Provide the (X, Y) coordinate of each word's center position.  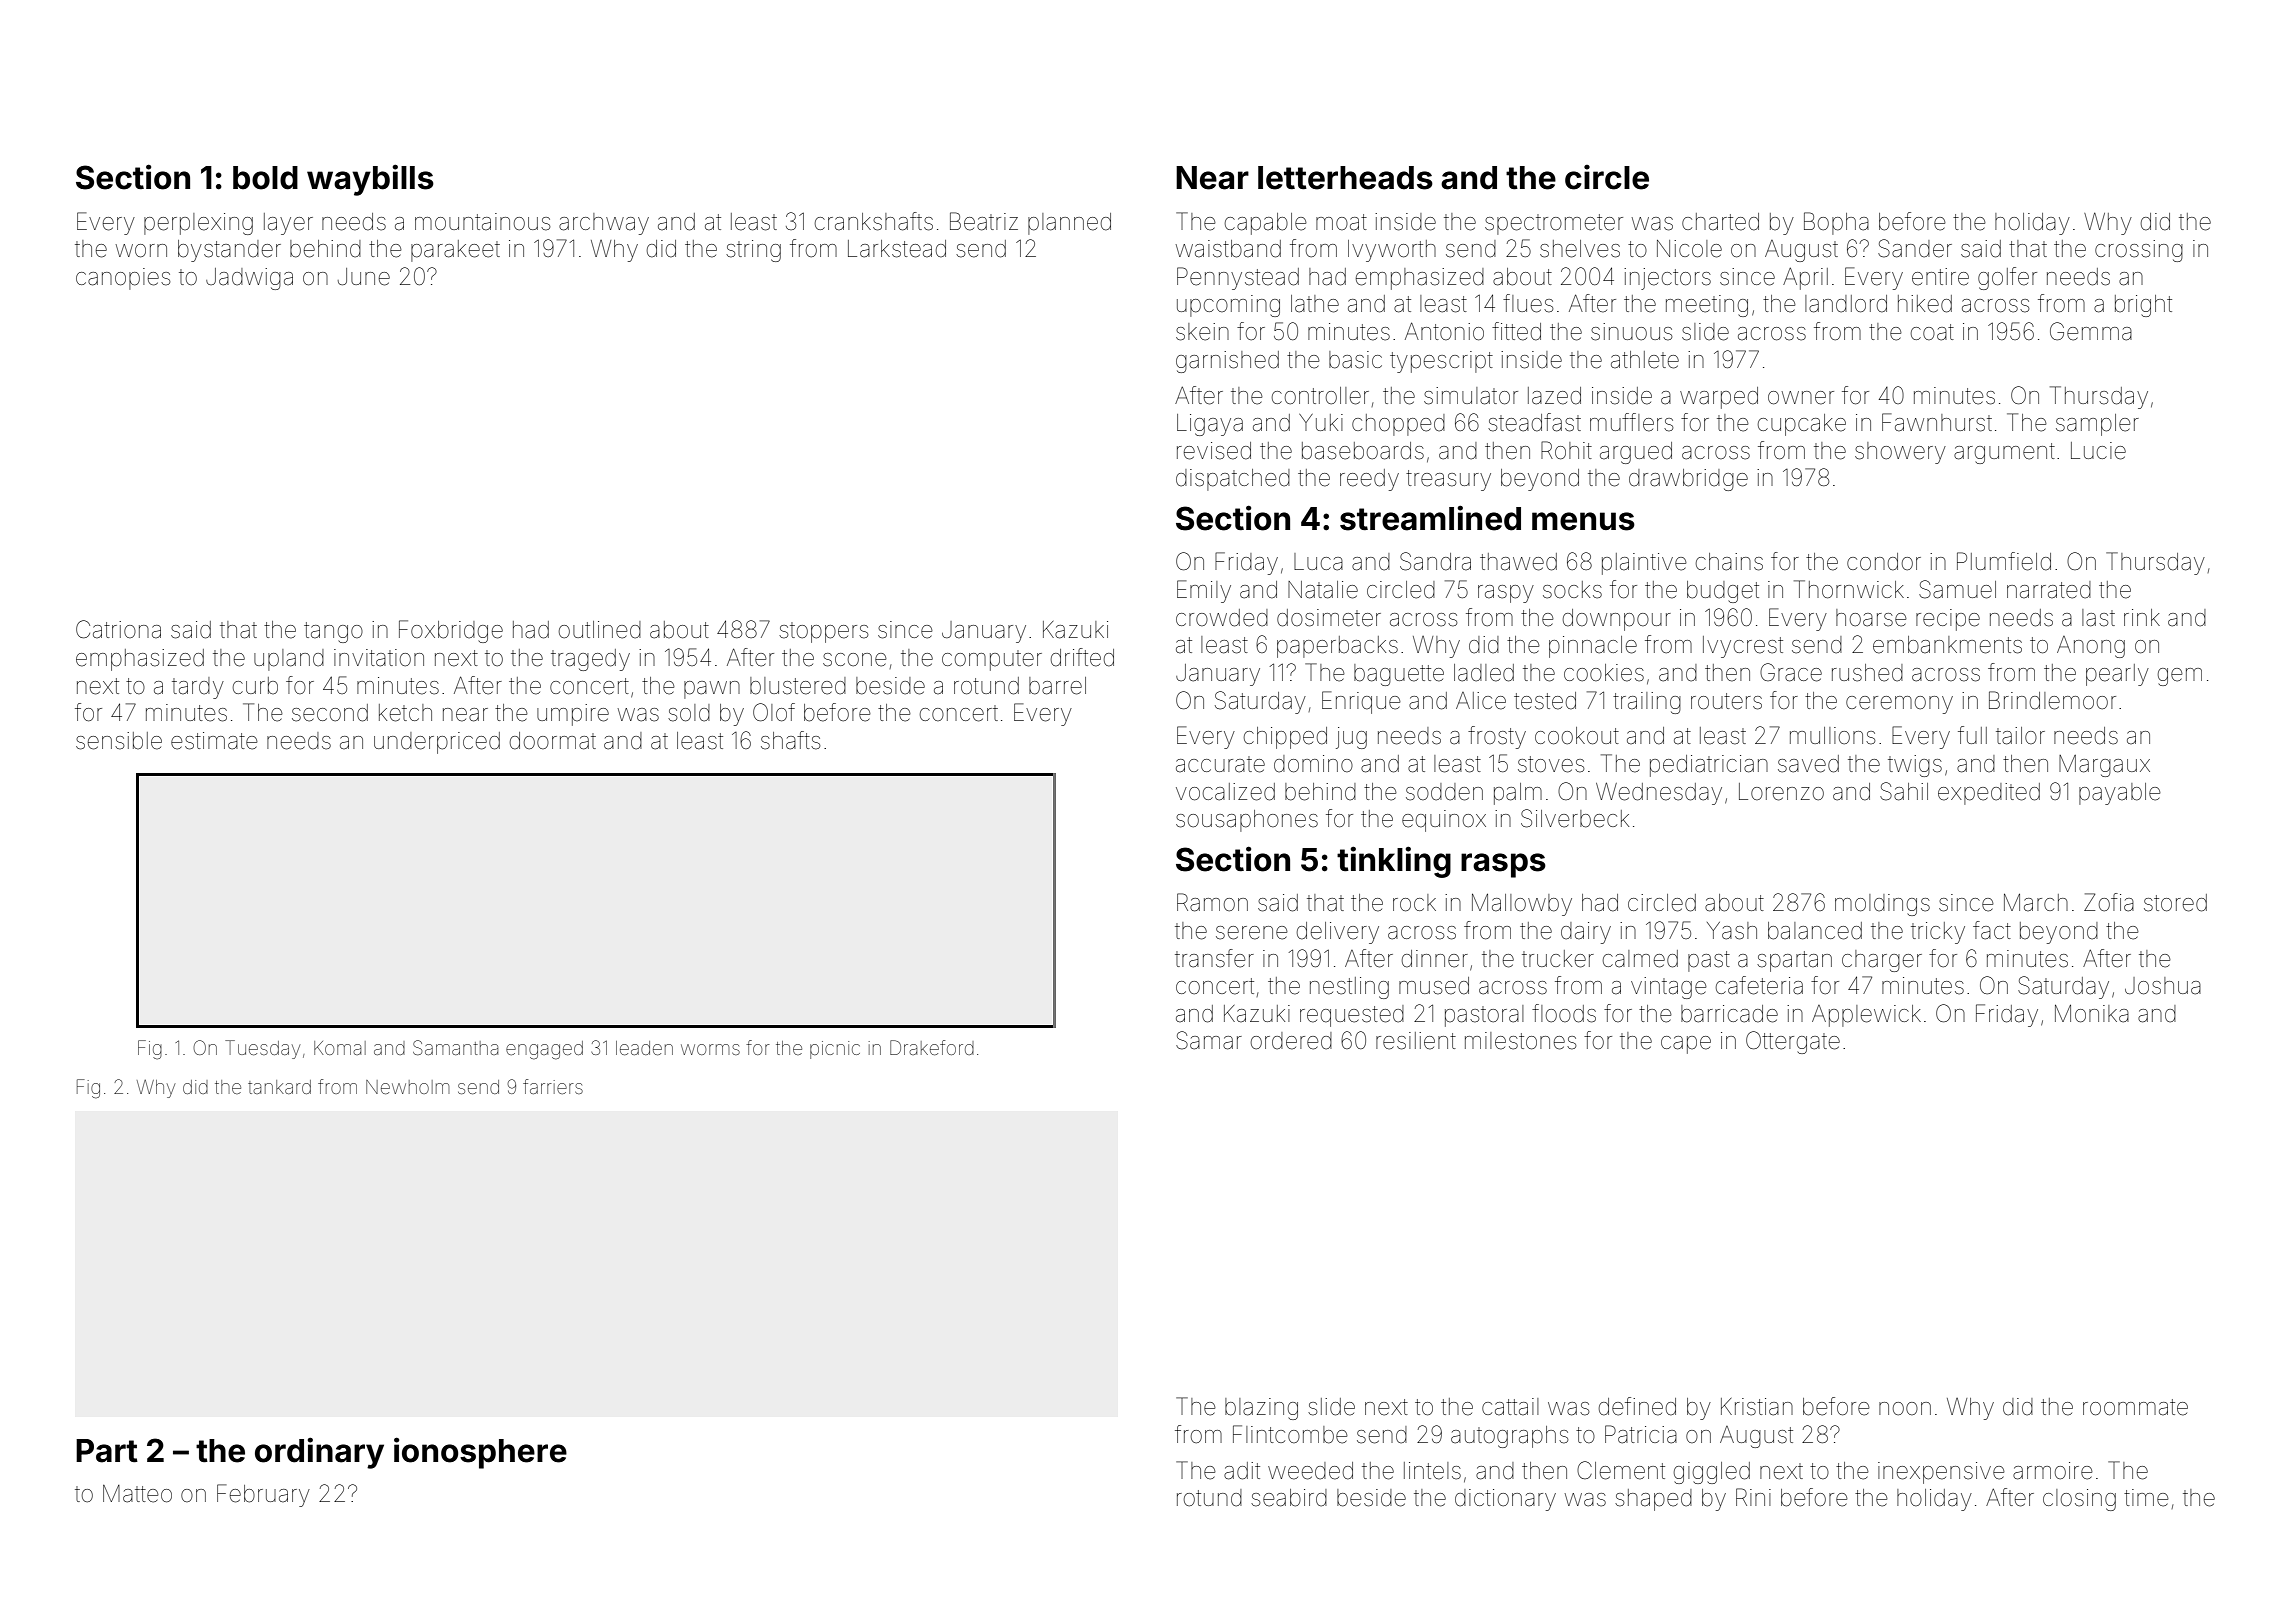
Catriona (118, 629)
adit (1242, 1471)
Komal (340, 1048)
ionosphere (480, 1453)
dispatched (1233, 480)
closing (2079, 1500)
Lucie (2098, 451)
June (364, 277)
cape (1686, 1045)
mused (1434, 986)
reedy (1369, 480)
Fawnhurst (1937, 422)
